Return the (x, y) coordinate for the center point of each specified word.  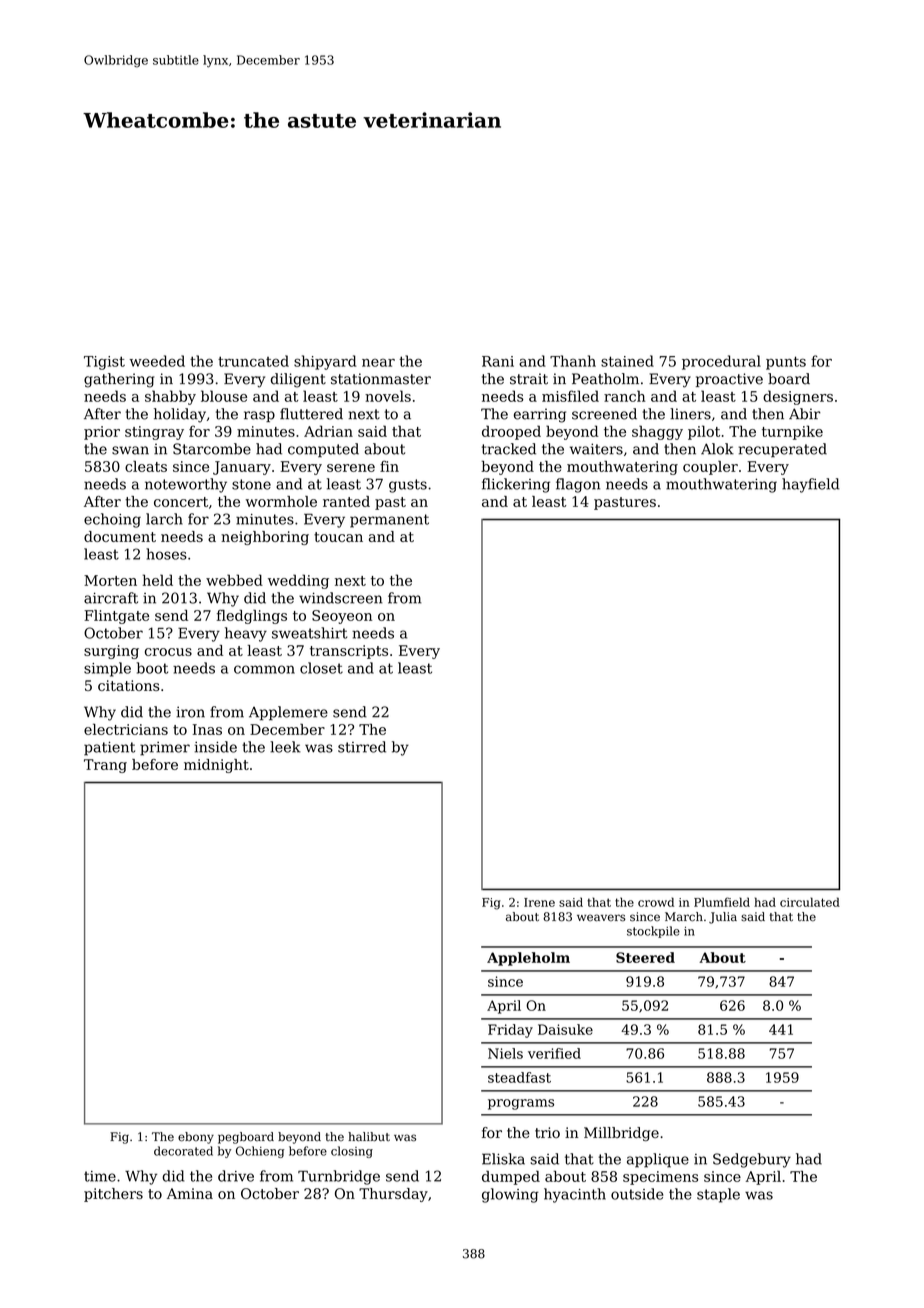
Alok (717, 449)
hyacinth (575, 1195)
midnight (216, 766)
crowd (656, 902)
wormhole (281, 501)
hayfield (810, 485)
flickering (516, 485)
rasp (259, 416)
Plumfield (722, 902)
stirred (362, 747)
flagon (578, 485)
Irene (539, 902)
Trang (105, 766)
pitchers (113, 1195)
